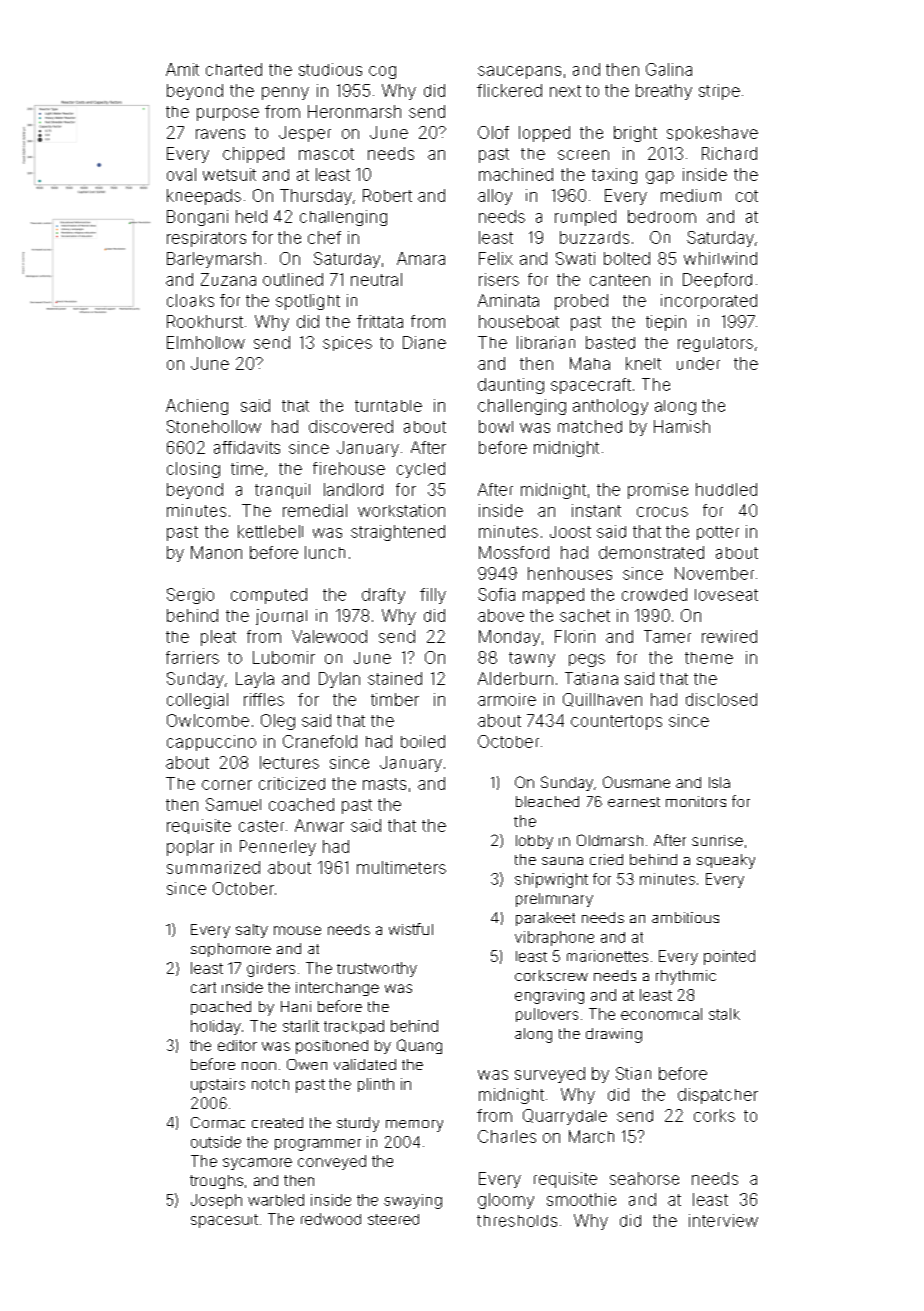  What do you see at coordinates (511, 386) in the screenshot?
I see `daunting` at bounding box center [511, 386].
